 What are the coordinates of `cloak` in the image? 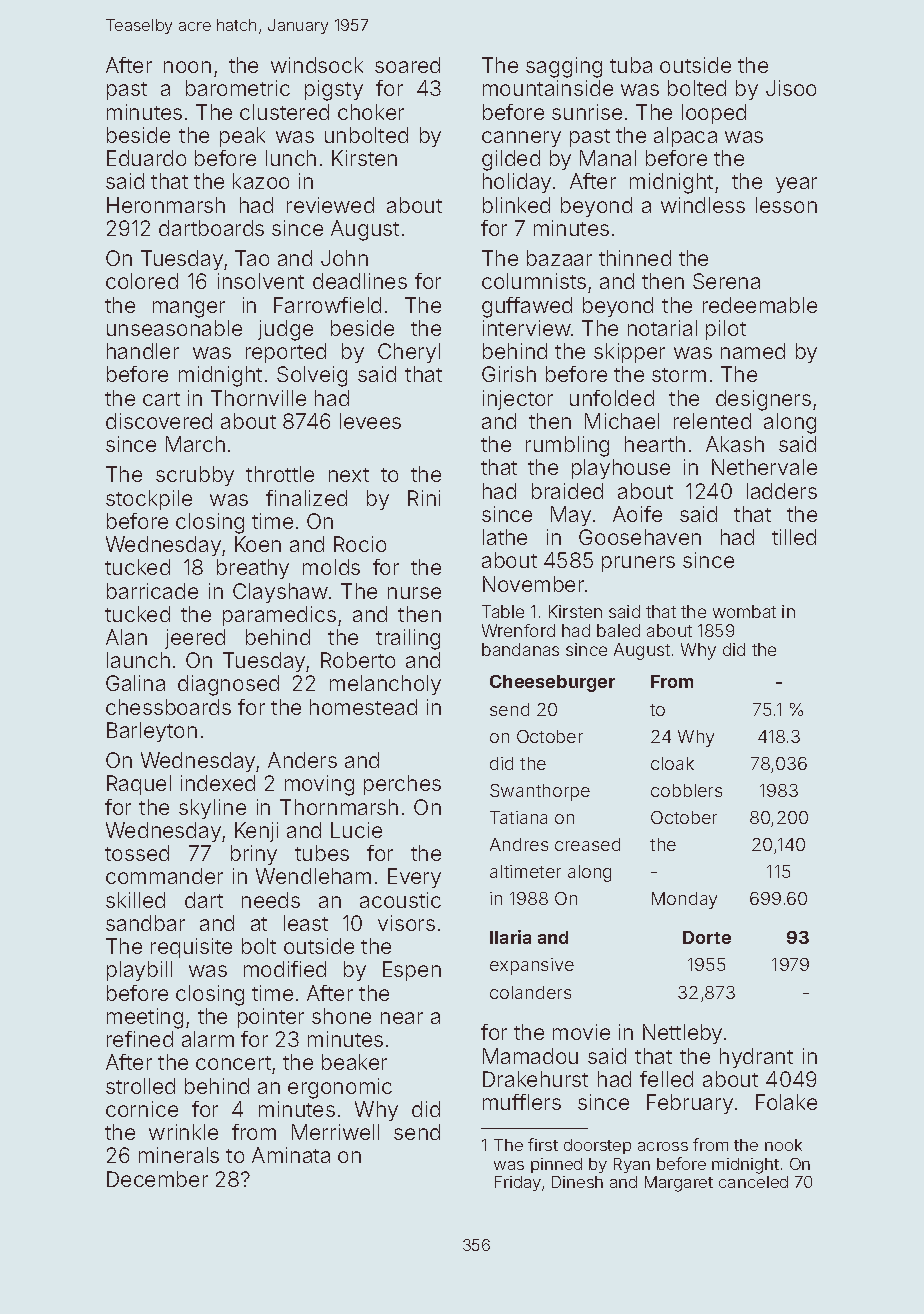 It's located at (672, 763).
